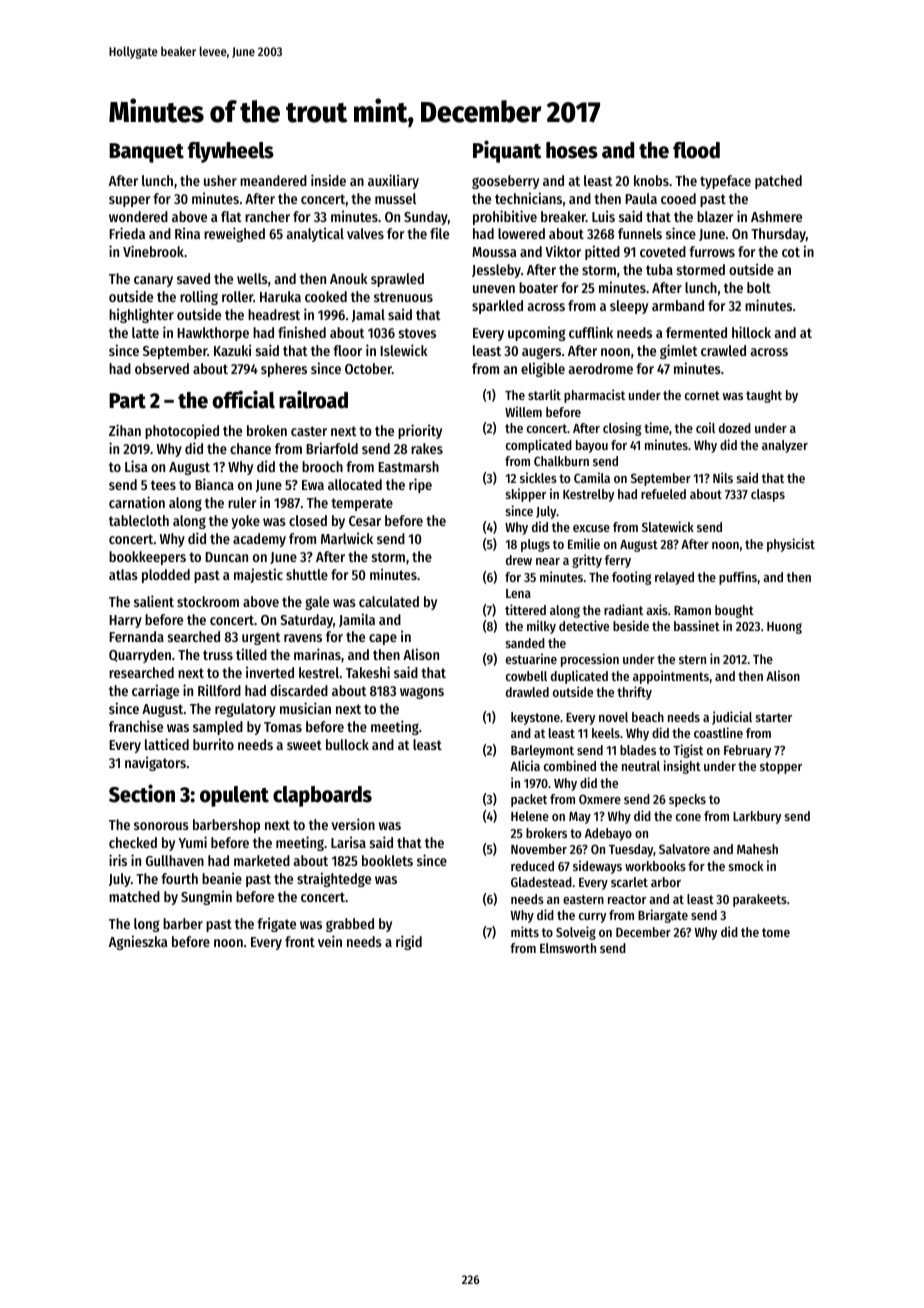 The width and height of the document is (924, 1308). What do you see at coordinates (696, 150) in the document?
I see `flood` at bounding box center [696, 150].
